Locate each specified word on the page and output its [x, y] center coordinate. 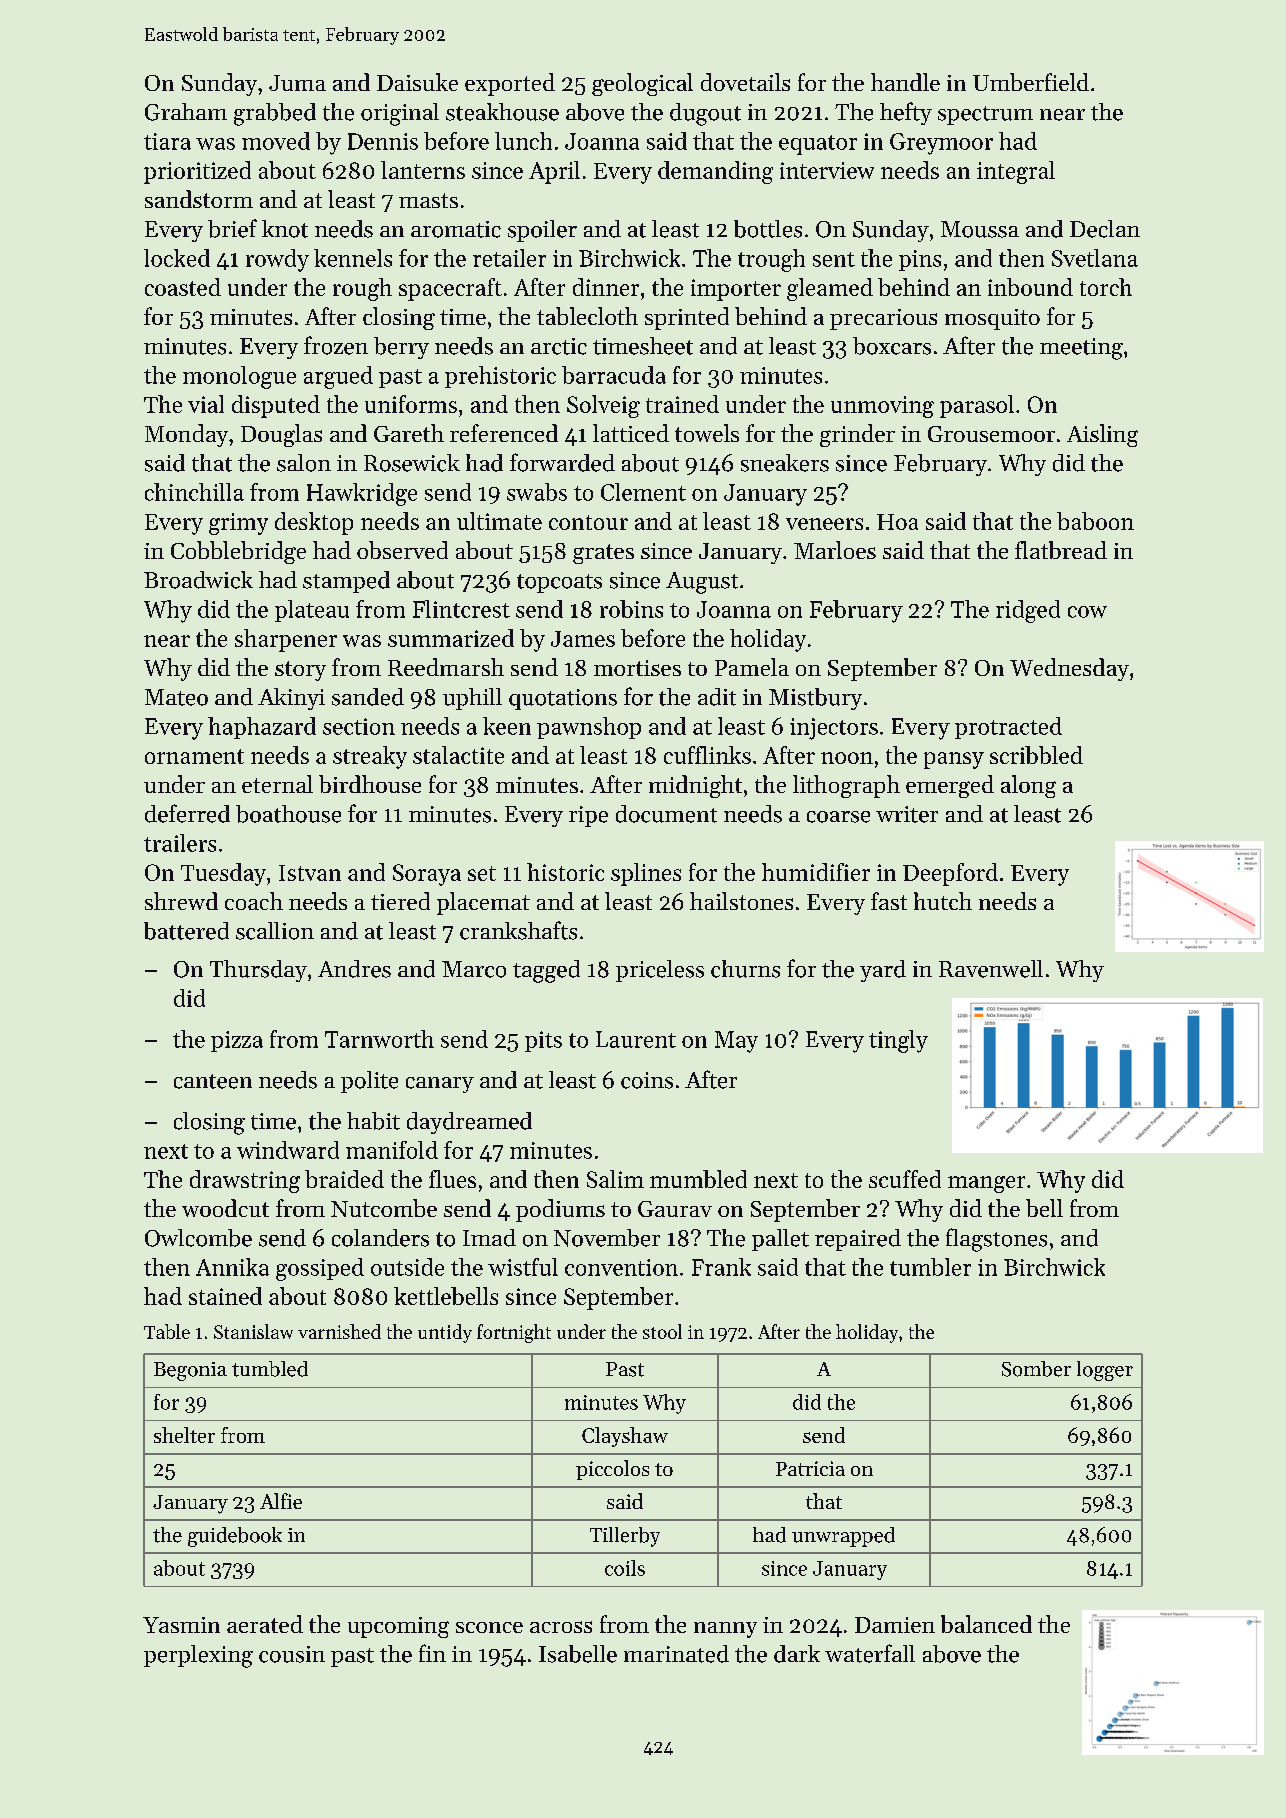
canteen [213, 1081]
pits [543, 1041]
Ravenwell [991, 969]
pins [920, 260]
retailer [509, 258]
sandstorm [199, 199]
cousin [292, 1654]
